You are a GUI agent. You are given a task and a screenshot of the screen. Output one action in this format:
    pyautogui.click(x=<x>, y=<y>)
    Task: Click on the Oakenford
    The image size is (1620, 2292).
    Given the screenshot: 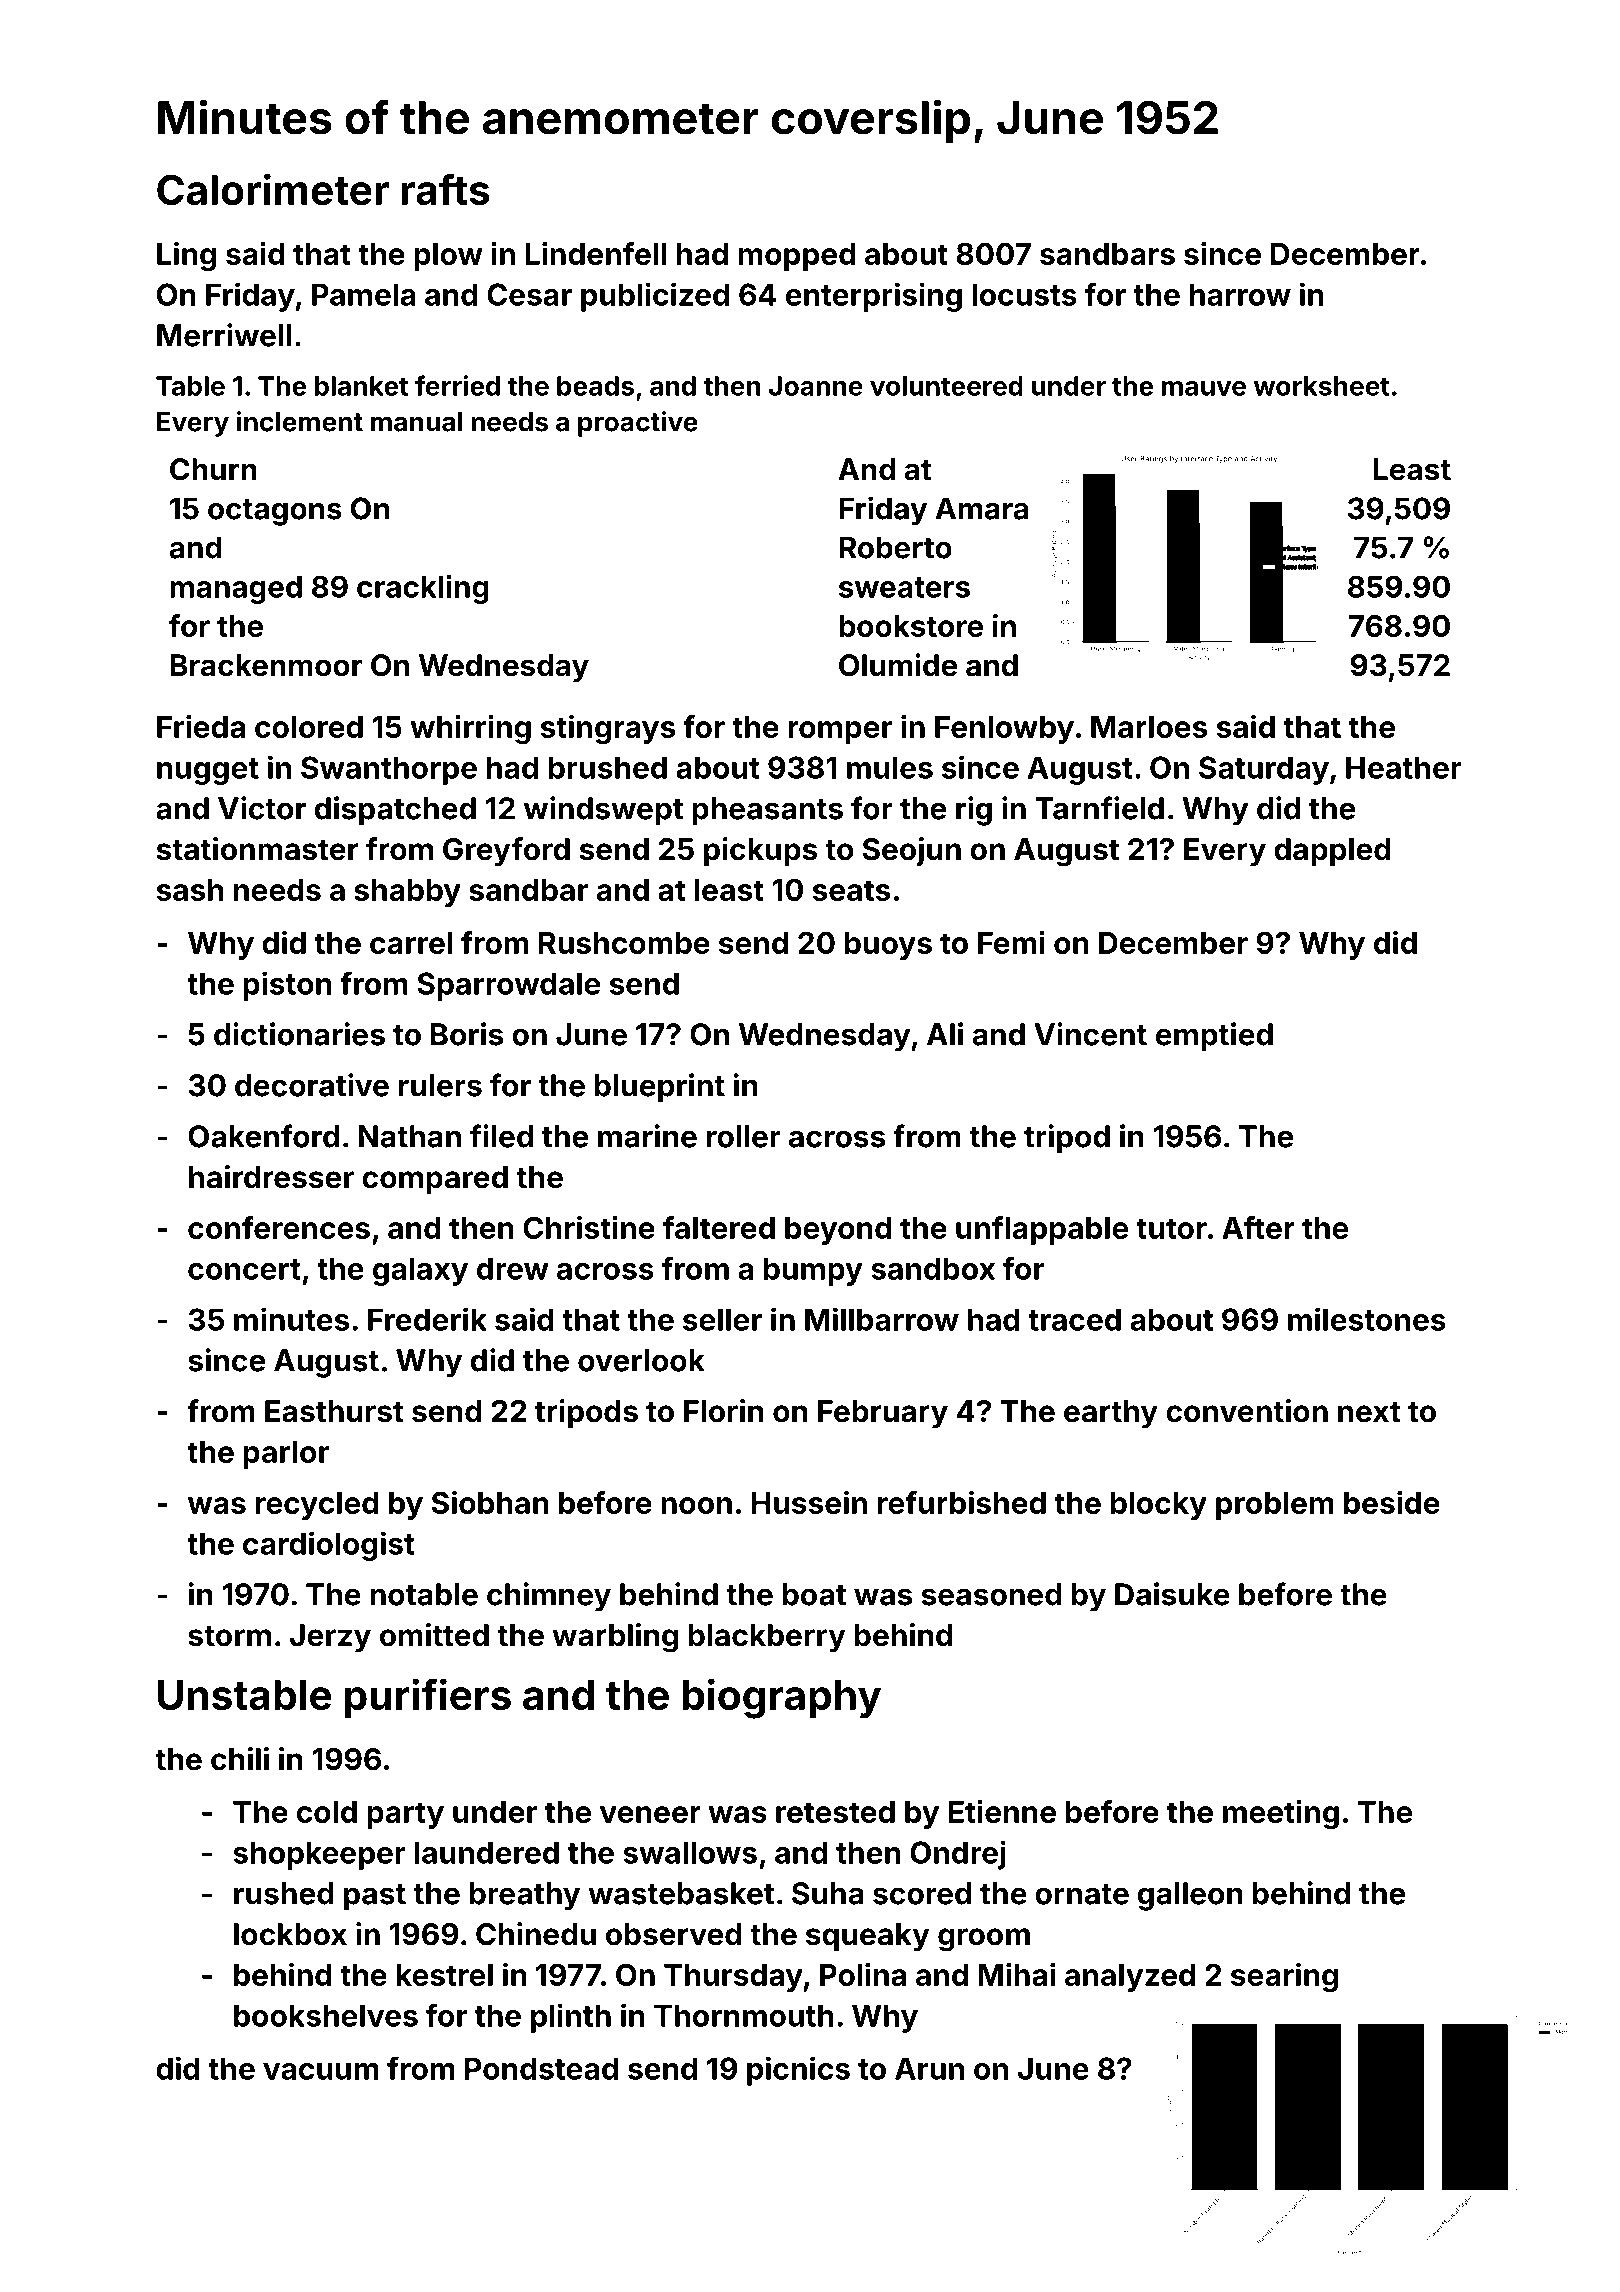 What is the action you would take?
    pyautogui.click(x=263, y=1136)
